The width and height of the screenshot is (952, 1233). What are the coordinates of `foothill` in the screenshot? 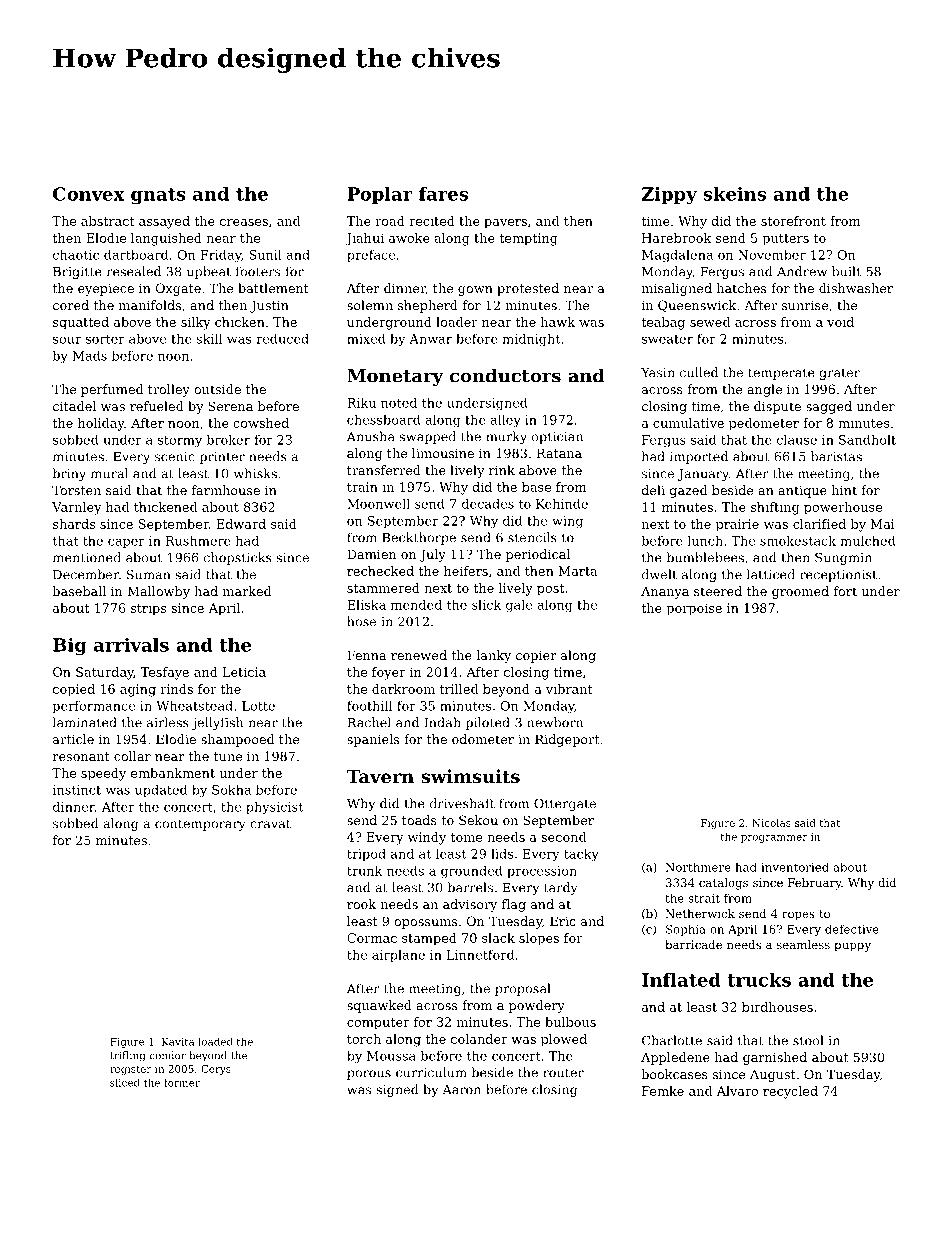 It's located at (369, 705).
